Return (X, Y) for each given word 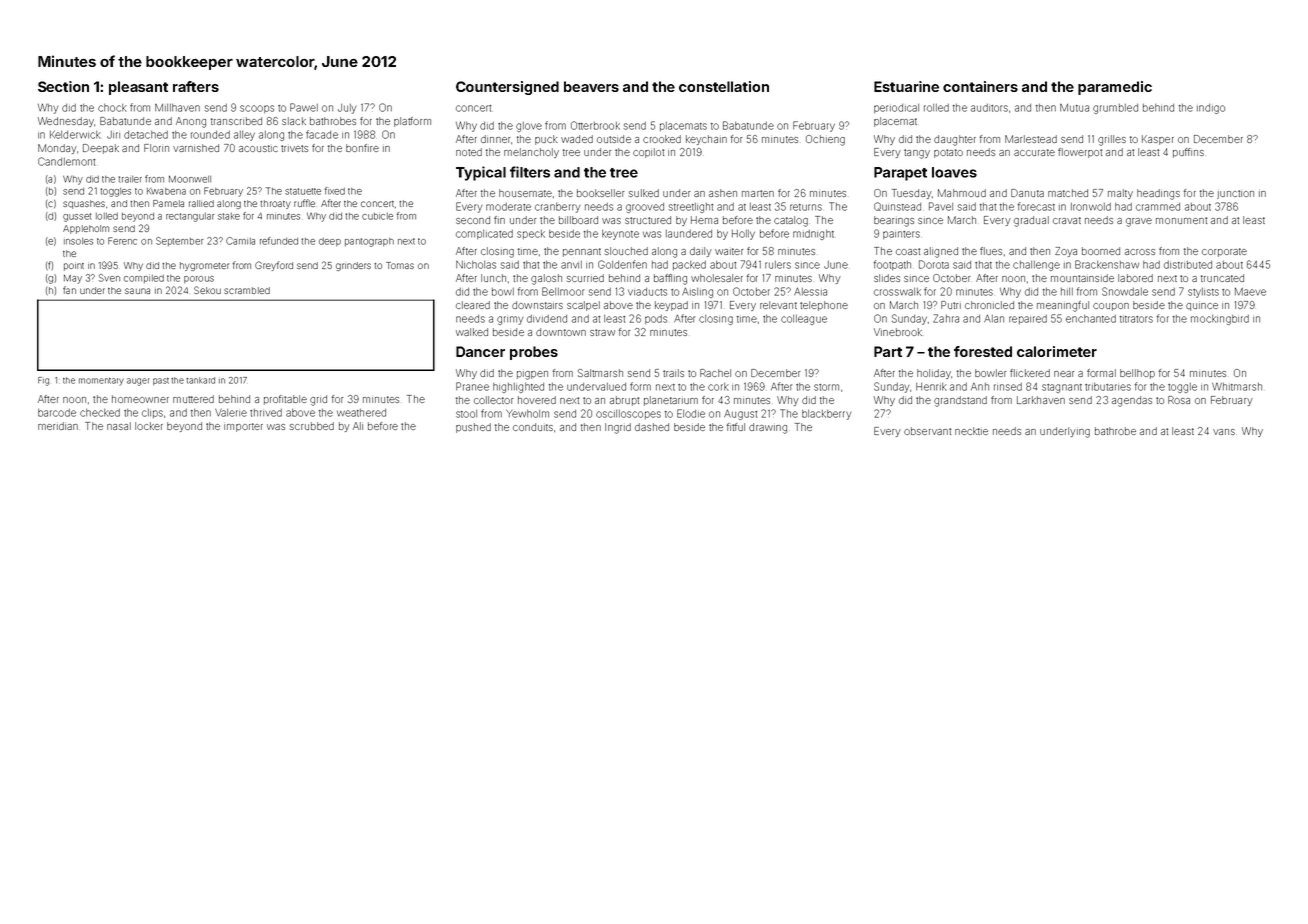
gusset (77, 217)
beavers (591, 86)
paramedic (1115, 88)
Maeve (1250, 291)
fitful (736, 427)
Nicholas (476, 265)
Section (63, 86)
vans (1224, 432)
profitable (285, 400)
